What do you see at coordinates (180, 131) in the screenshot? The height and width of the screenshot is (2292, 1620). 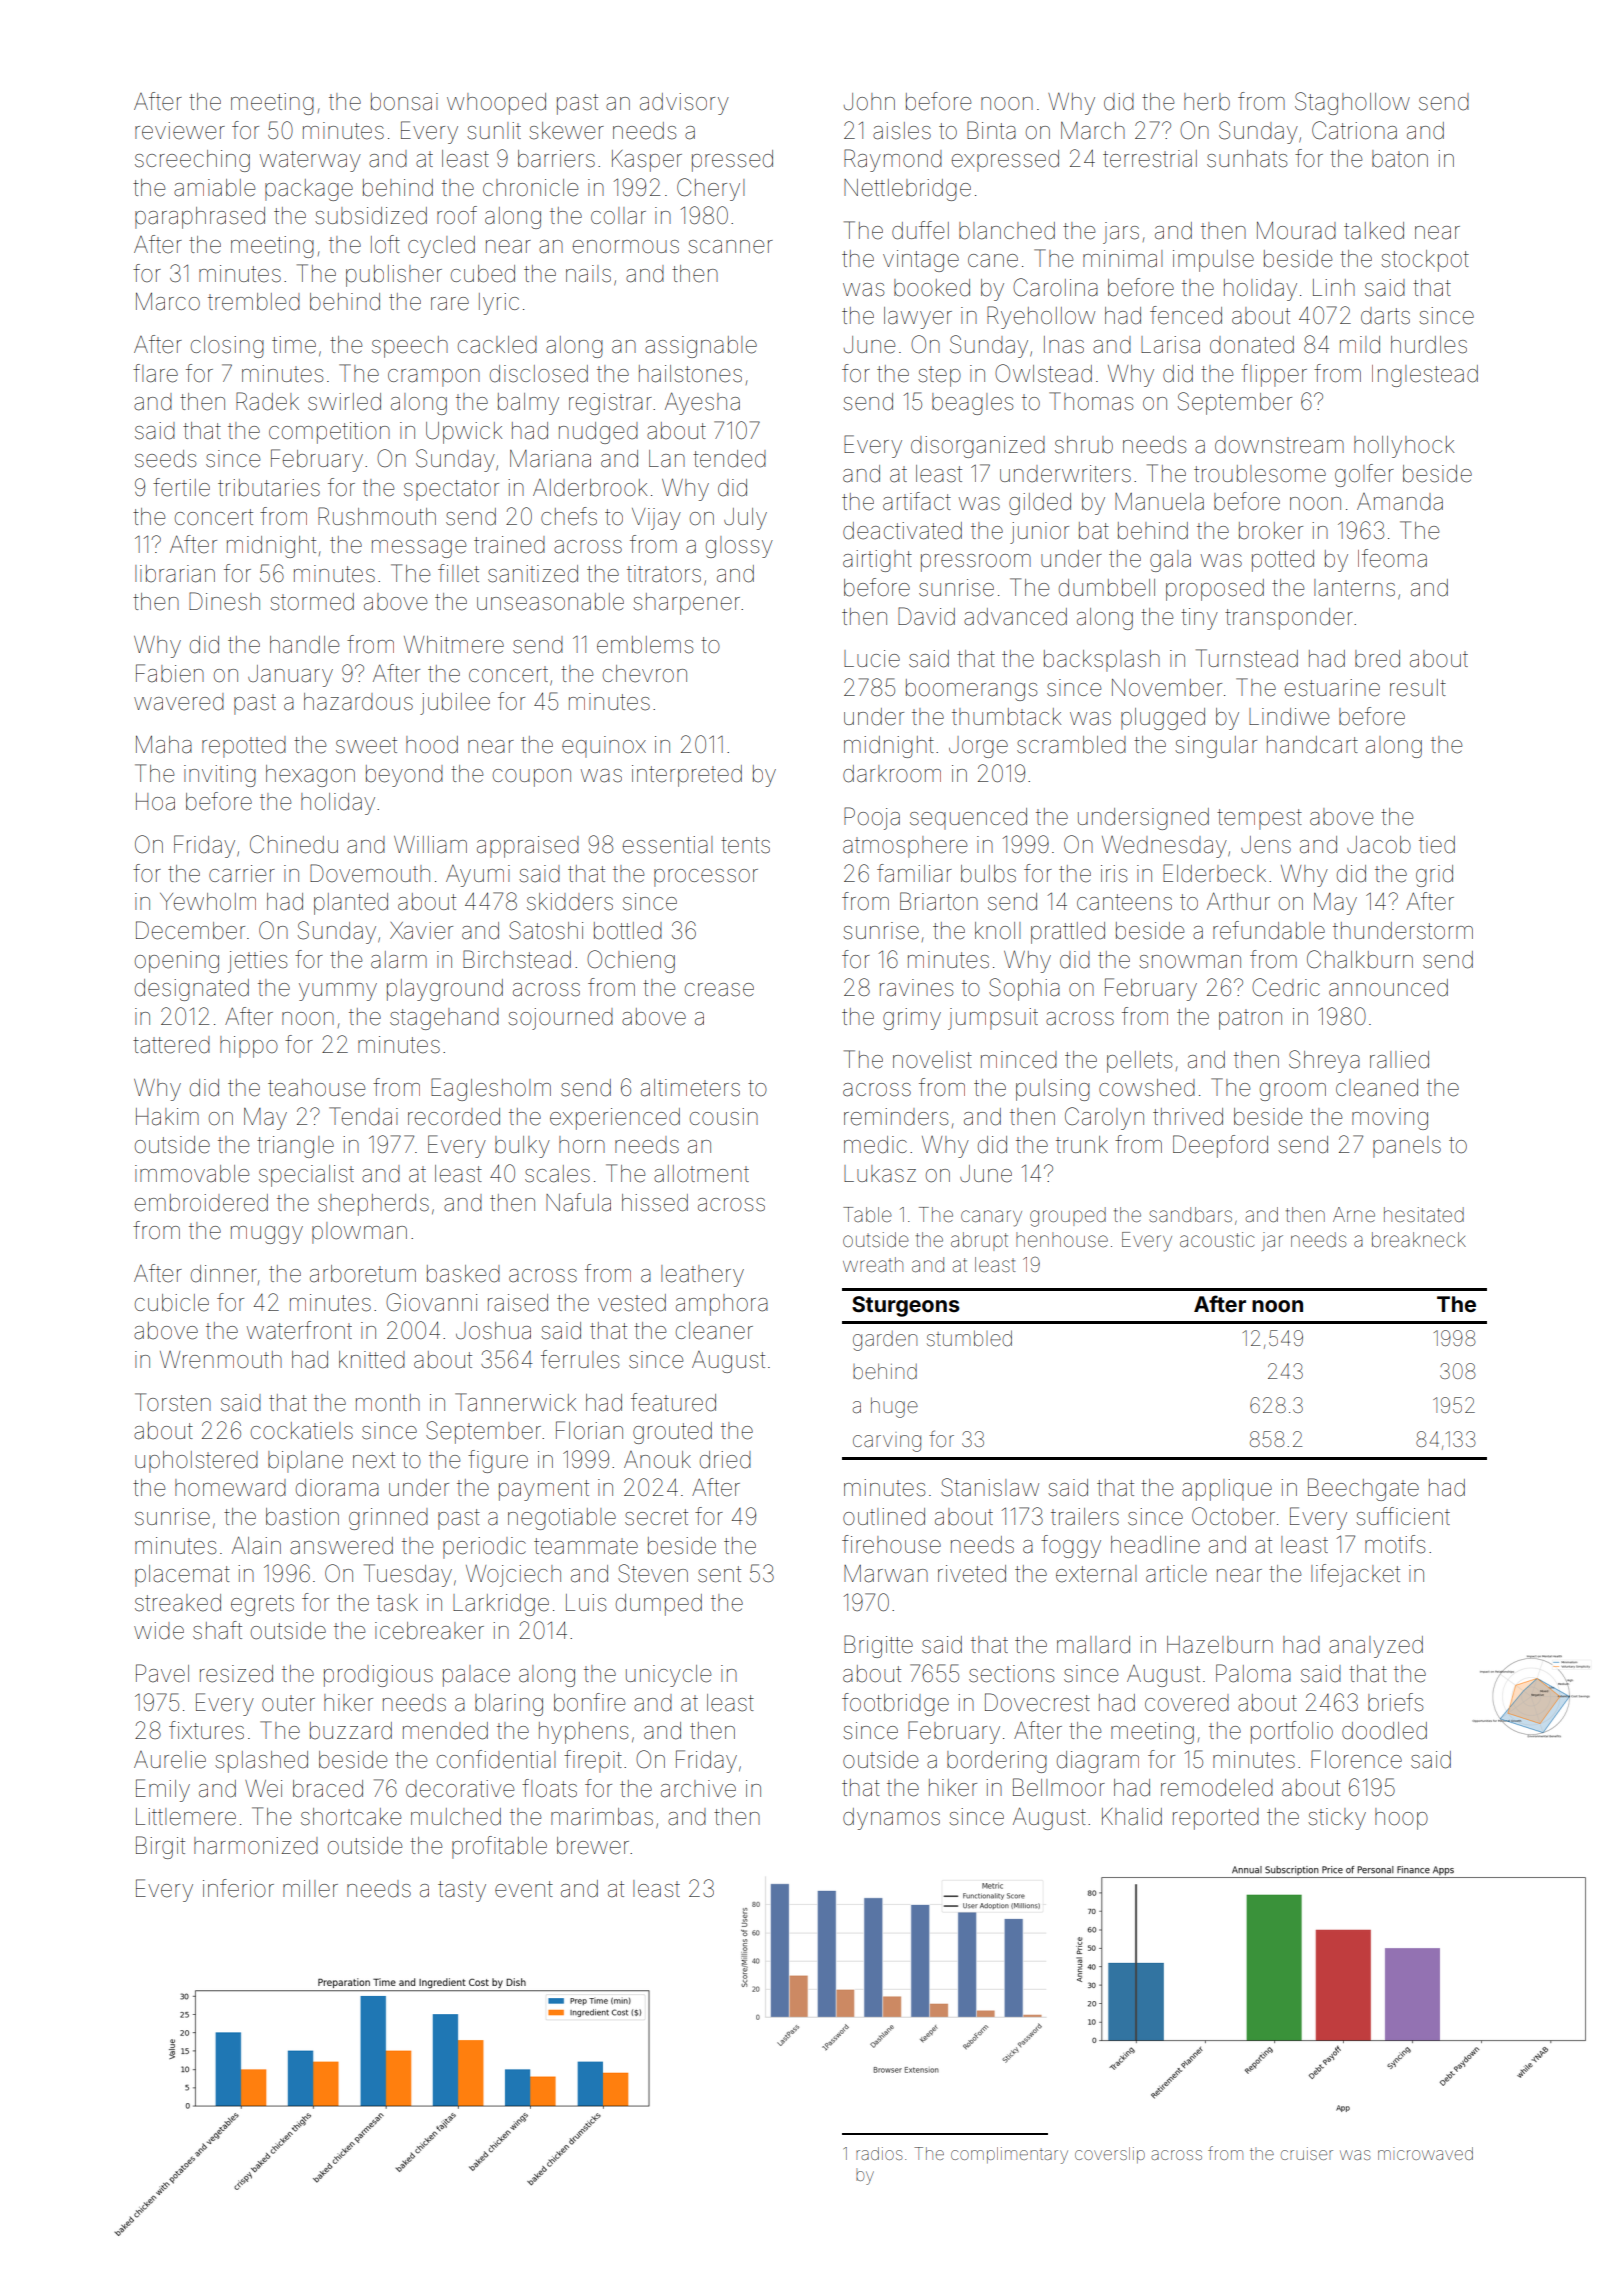 I see `reviewer` at bounding box center [180, 131].
